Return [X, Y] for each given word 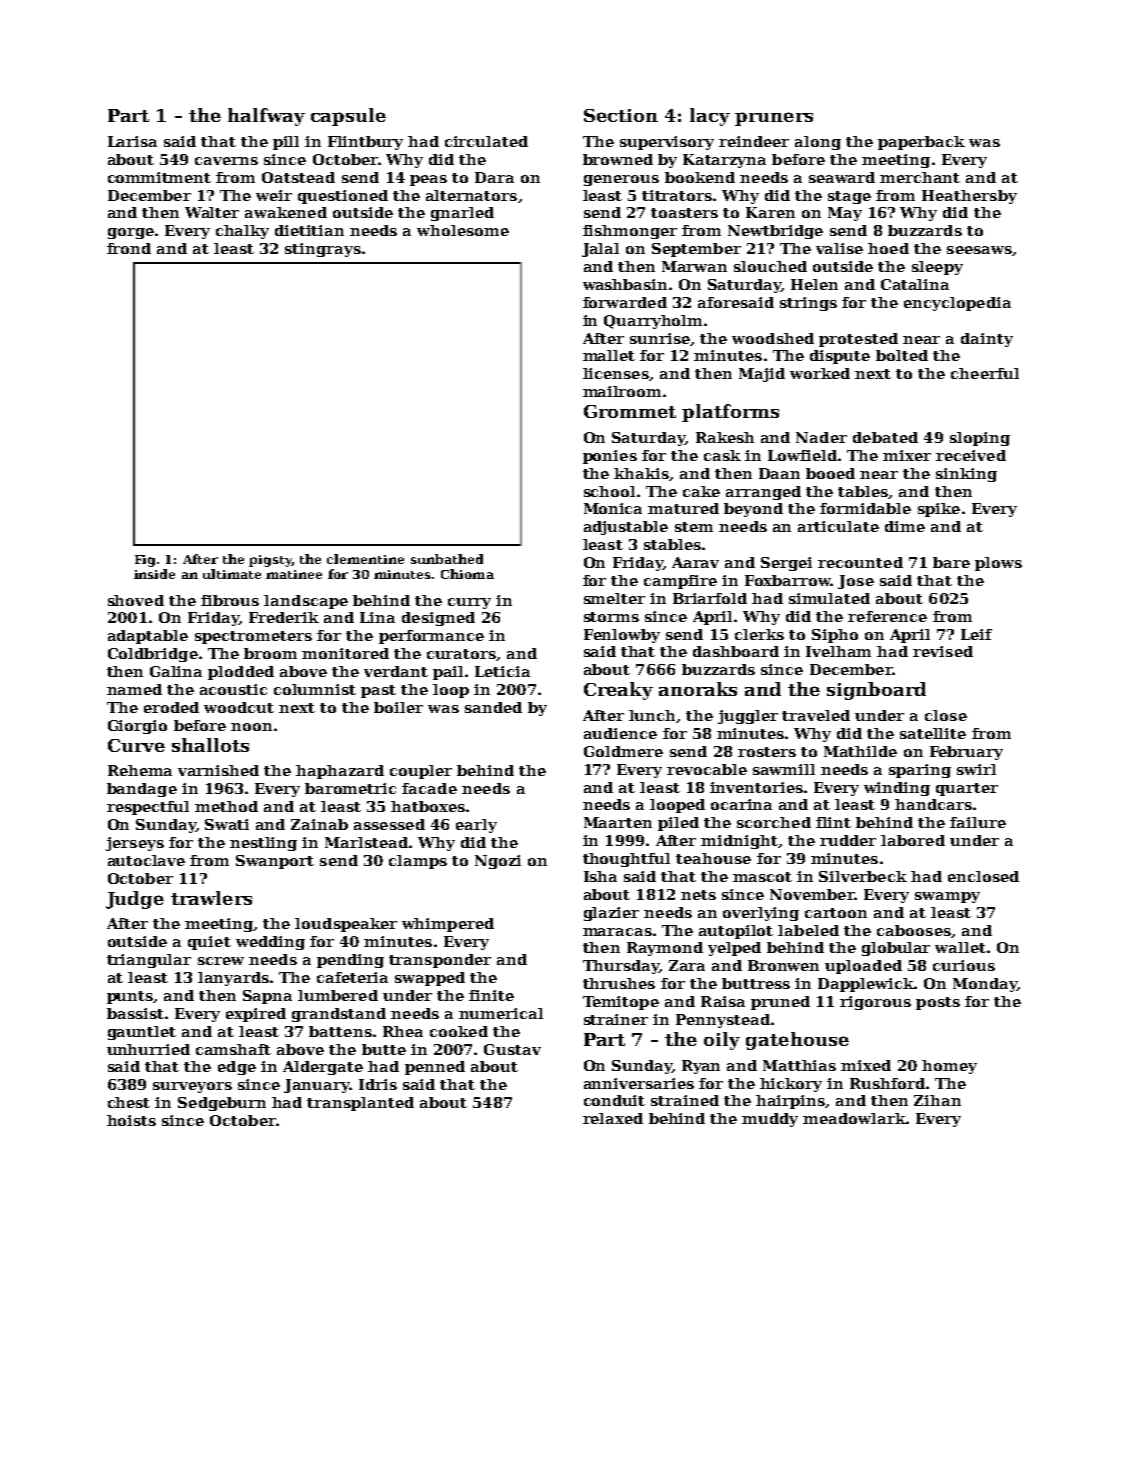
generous [621, 180]
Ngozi [498, 862]
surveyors [192, 1087]
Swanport [275, 862]
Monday [985, 985]
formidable [865, 508]
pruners [774, 119]
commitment [159, 177]
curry [469, 603]
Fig [145, 561]
